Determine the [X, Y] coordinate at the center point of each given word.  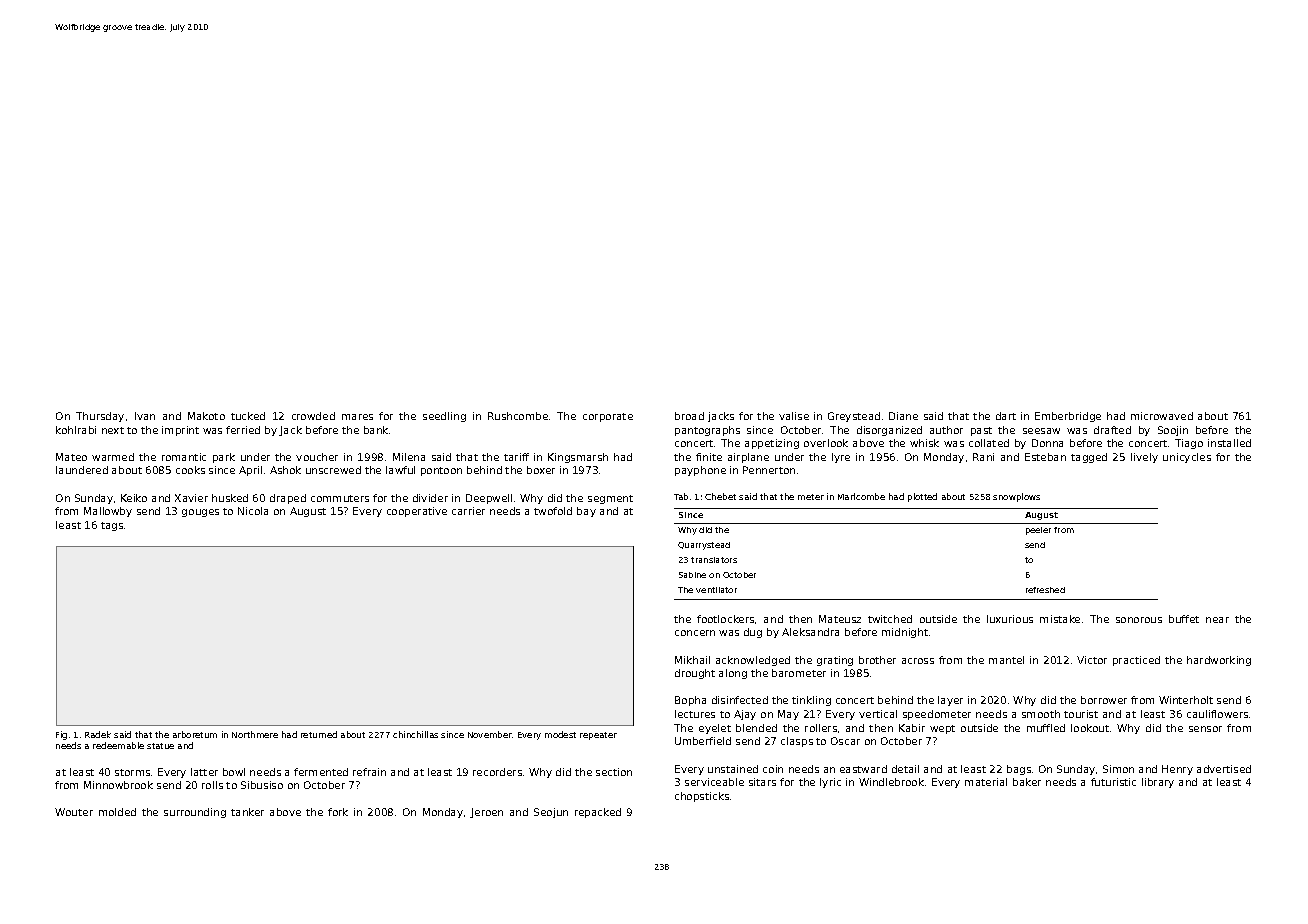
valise [794, 416]
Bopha [690, 701]
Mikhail [692, 660]
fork [338, 812]
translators [714, 560]
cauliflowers [1217, 714]
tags [112, 526]
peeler [1038, 531]
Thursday [100, 417]
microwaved [1162, 416]
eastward [863, 769]
